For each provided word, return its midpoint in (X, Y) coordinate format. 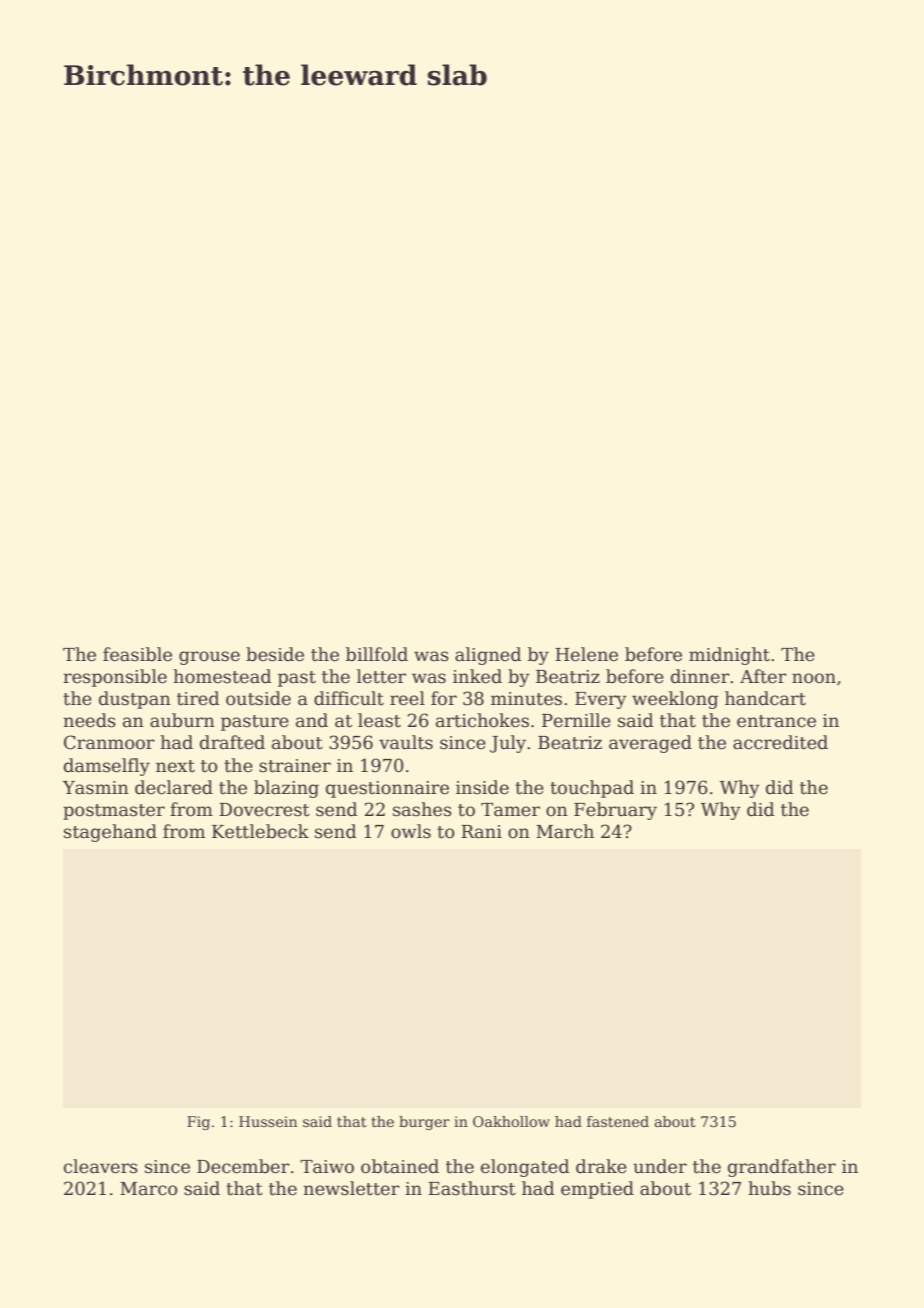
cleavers (101, 1166)
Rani (481, 832)
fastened (618, 1121)
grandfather (782, 1168)
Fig (198, 1123)
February (615, 811)
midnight (729, 656)
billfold (377, 654)
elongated (525, 1168)
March (565, 831)
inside (482, 787)
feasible (137, 654)
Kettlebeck (260, 831)
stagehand (110, 833)
